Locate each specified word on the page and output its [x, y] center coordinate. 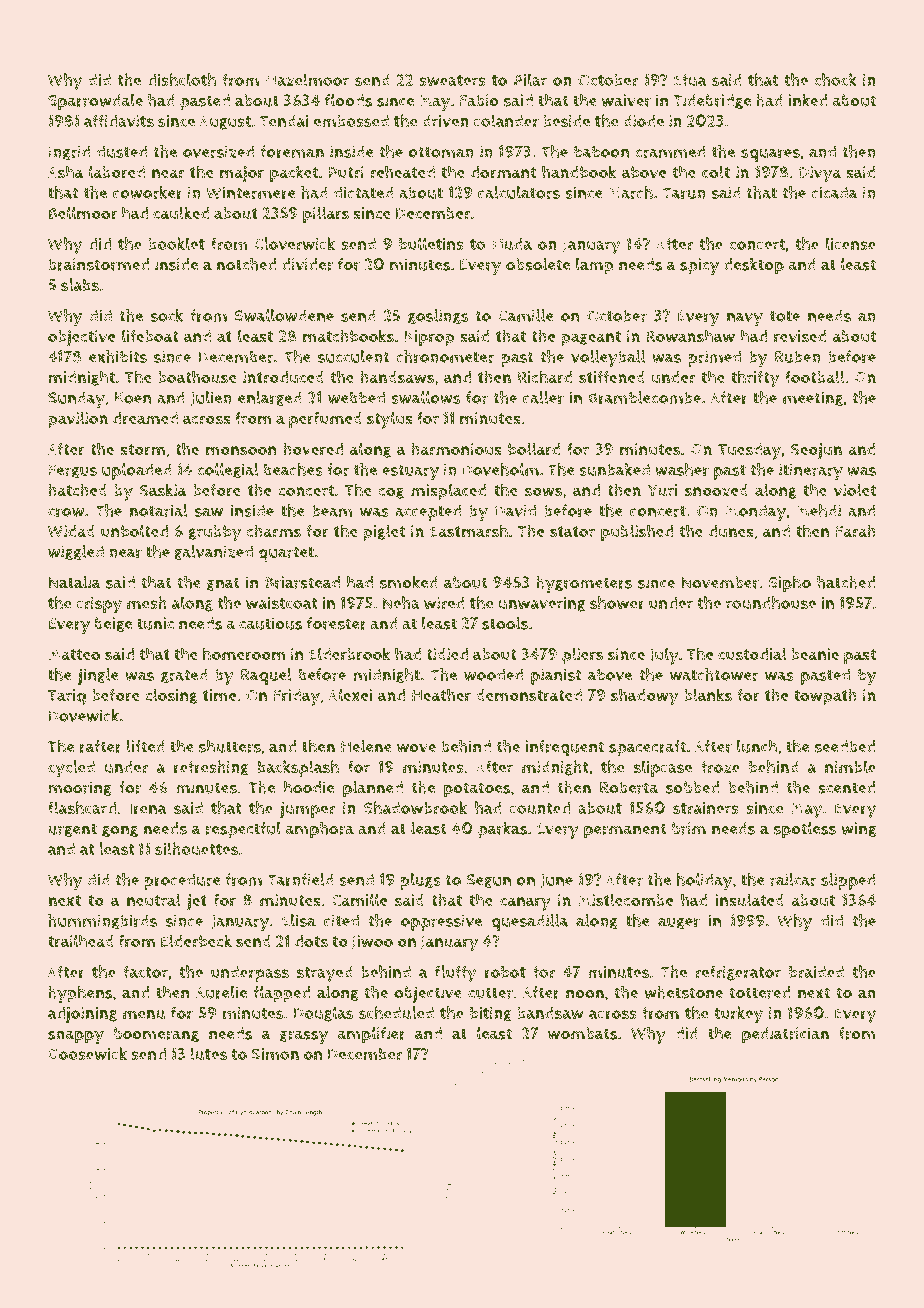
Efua [690, 80]
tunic [155, 623]
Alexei [350, 694]
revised [800, 336]
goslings [438, 317]
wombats [582, 1033]
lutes [208, 1054]
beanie [815, 654]
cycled [71, 769]
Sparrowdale [95, 102]
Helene [366, 746]
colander [506, 121]
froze [720, 767]
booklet [176, 243]
